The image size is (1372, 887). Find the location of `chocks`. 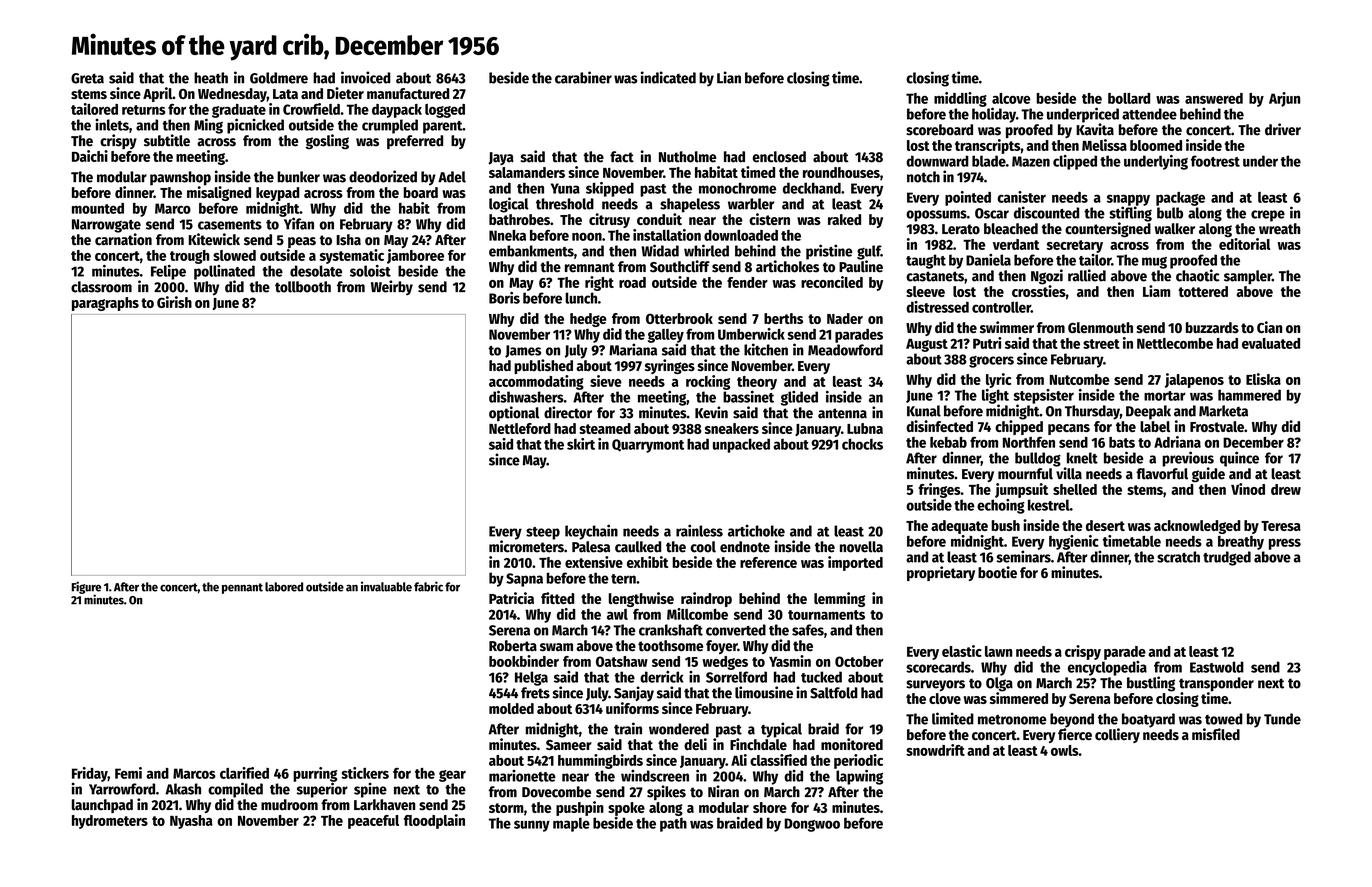

chocks is located at coordinates (862, 444).
